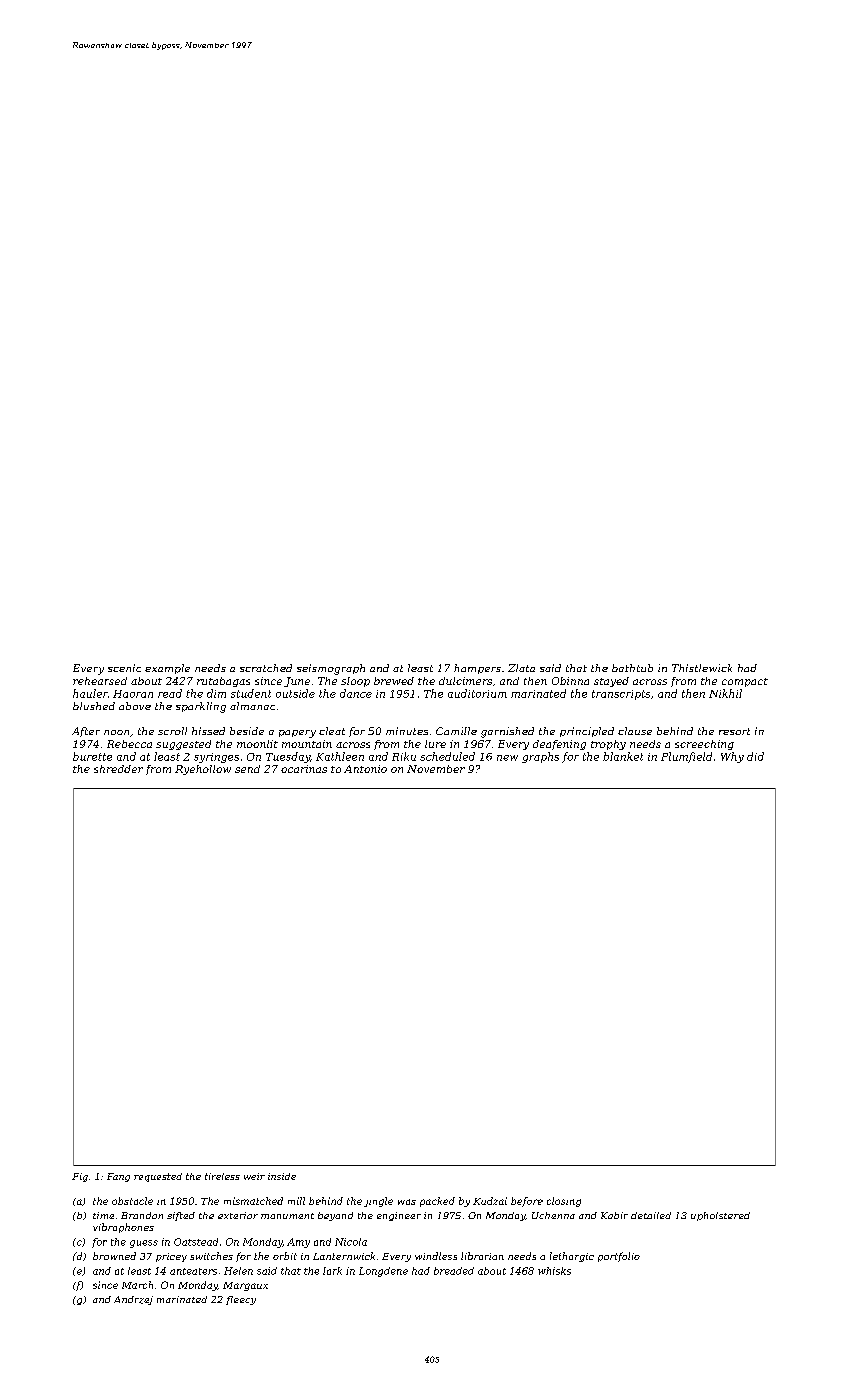  I want to click on fleecy, so click(241, 1300).
